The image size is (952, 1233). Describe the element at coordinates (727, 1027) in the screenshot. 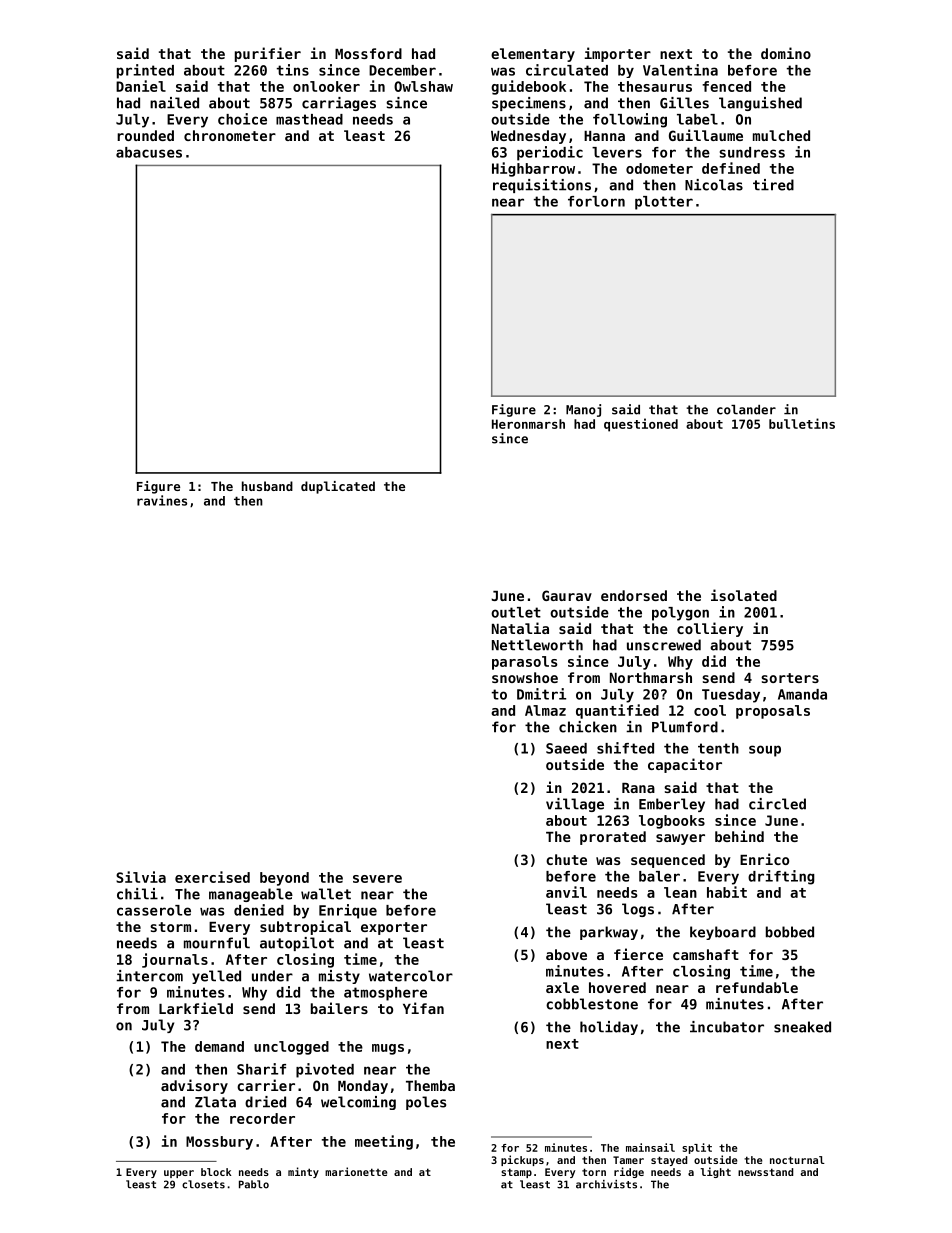

I see `incubator` at that location.
